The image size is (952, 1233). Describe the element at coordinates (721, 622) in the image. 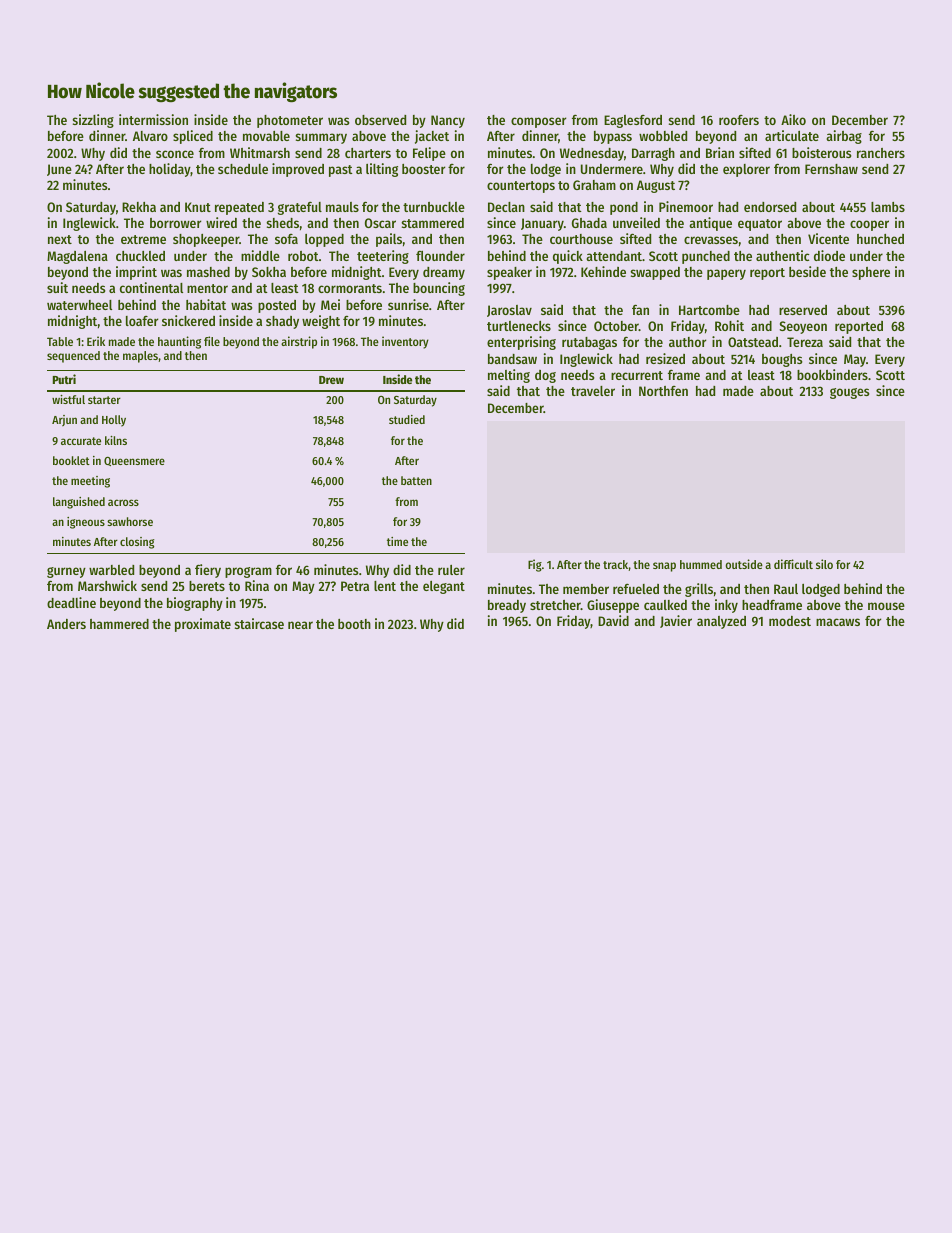

I see `analyzed` at that location.
